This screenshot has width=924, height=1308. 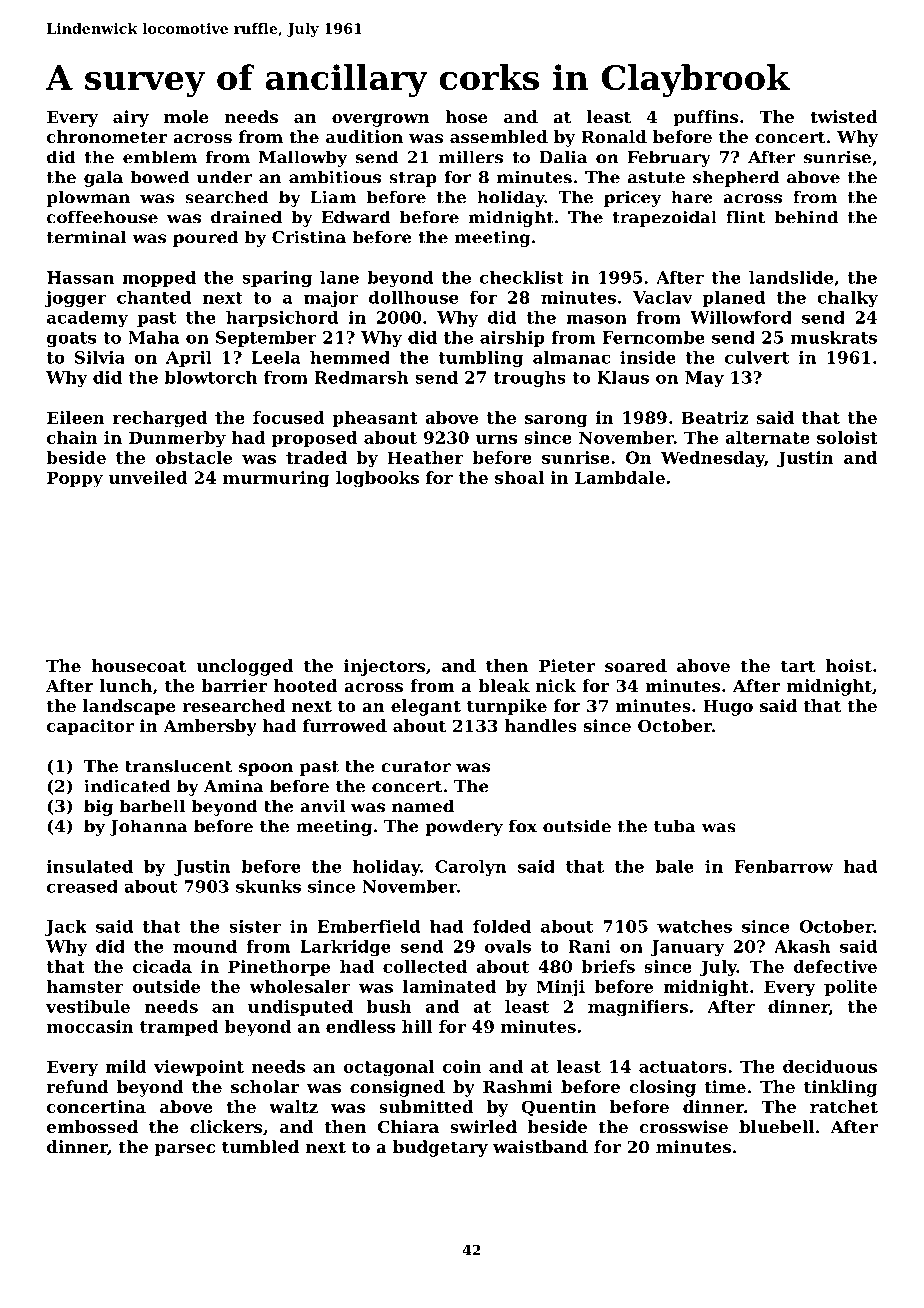 What do you see at coordinates (844, 116) in the screenshot?
I see `twisted` at bounding box center [844, 116].
